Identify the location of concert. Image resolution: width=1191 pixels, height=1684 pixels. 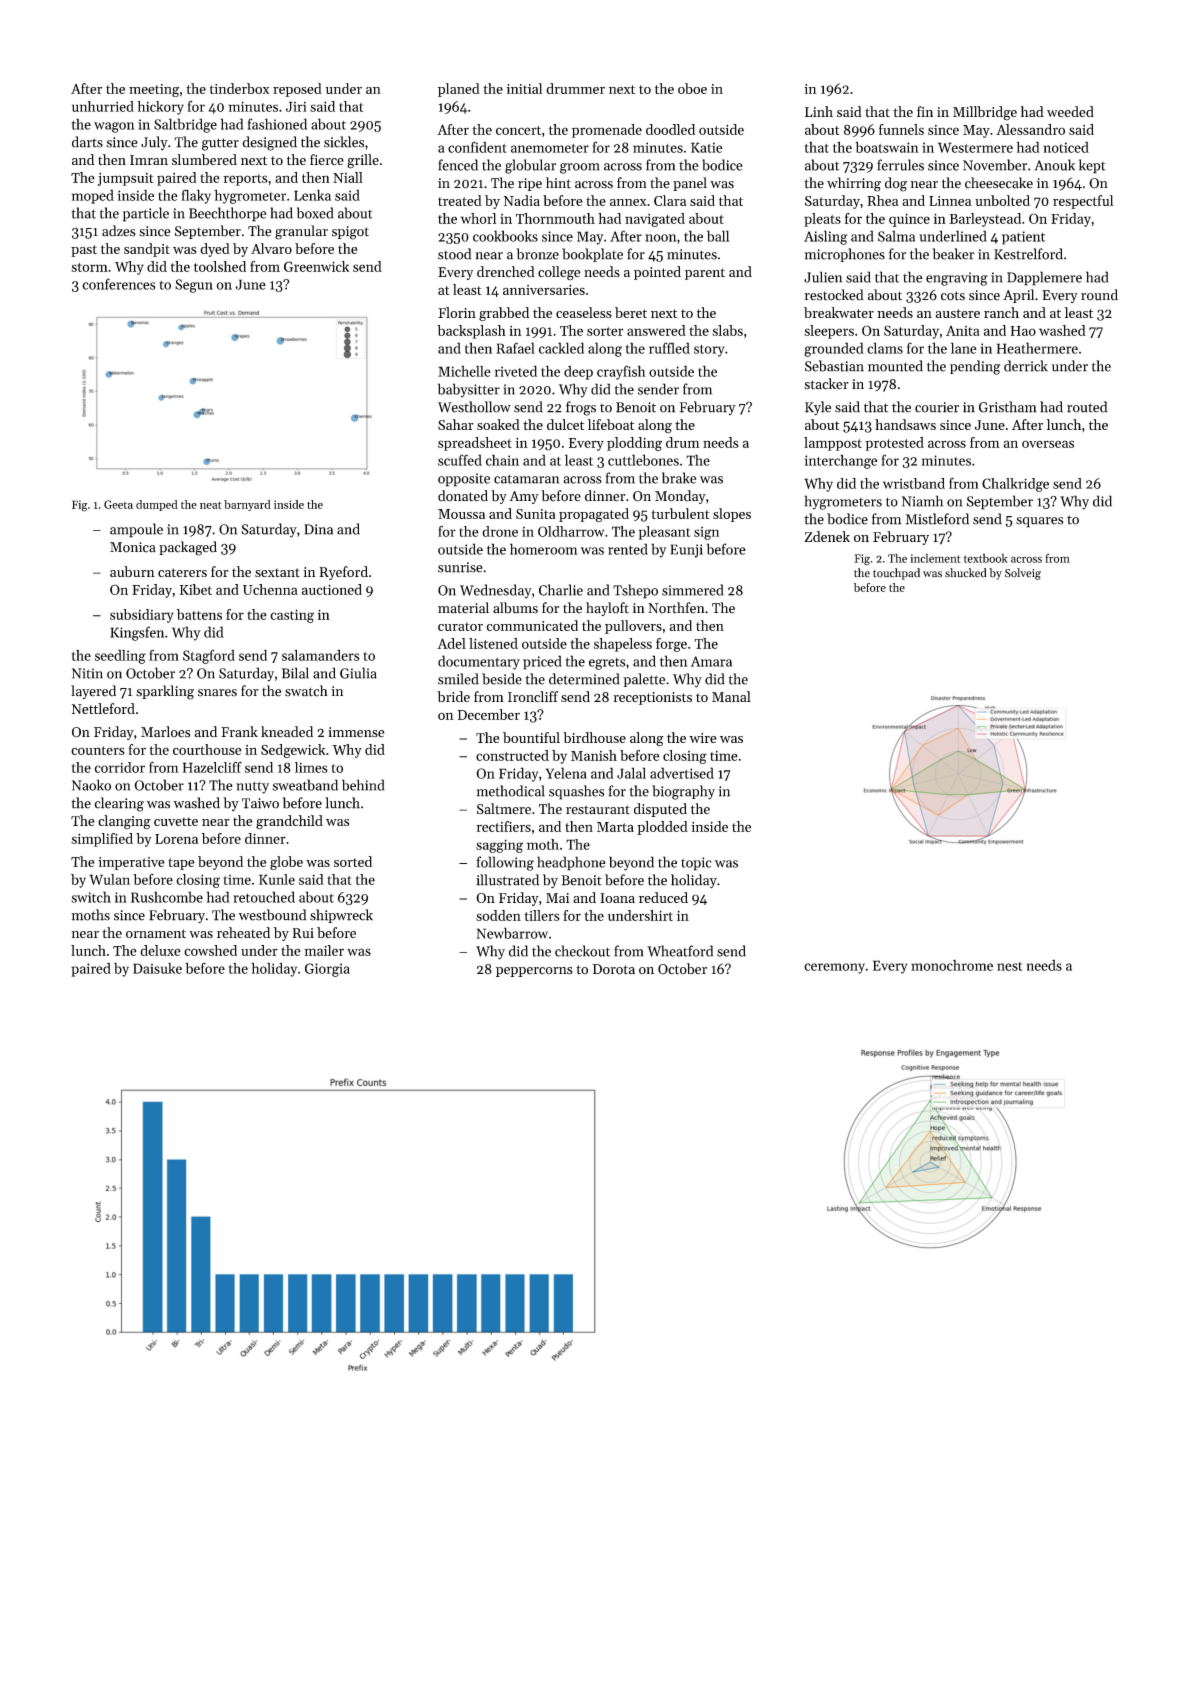
(518, 130).
